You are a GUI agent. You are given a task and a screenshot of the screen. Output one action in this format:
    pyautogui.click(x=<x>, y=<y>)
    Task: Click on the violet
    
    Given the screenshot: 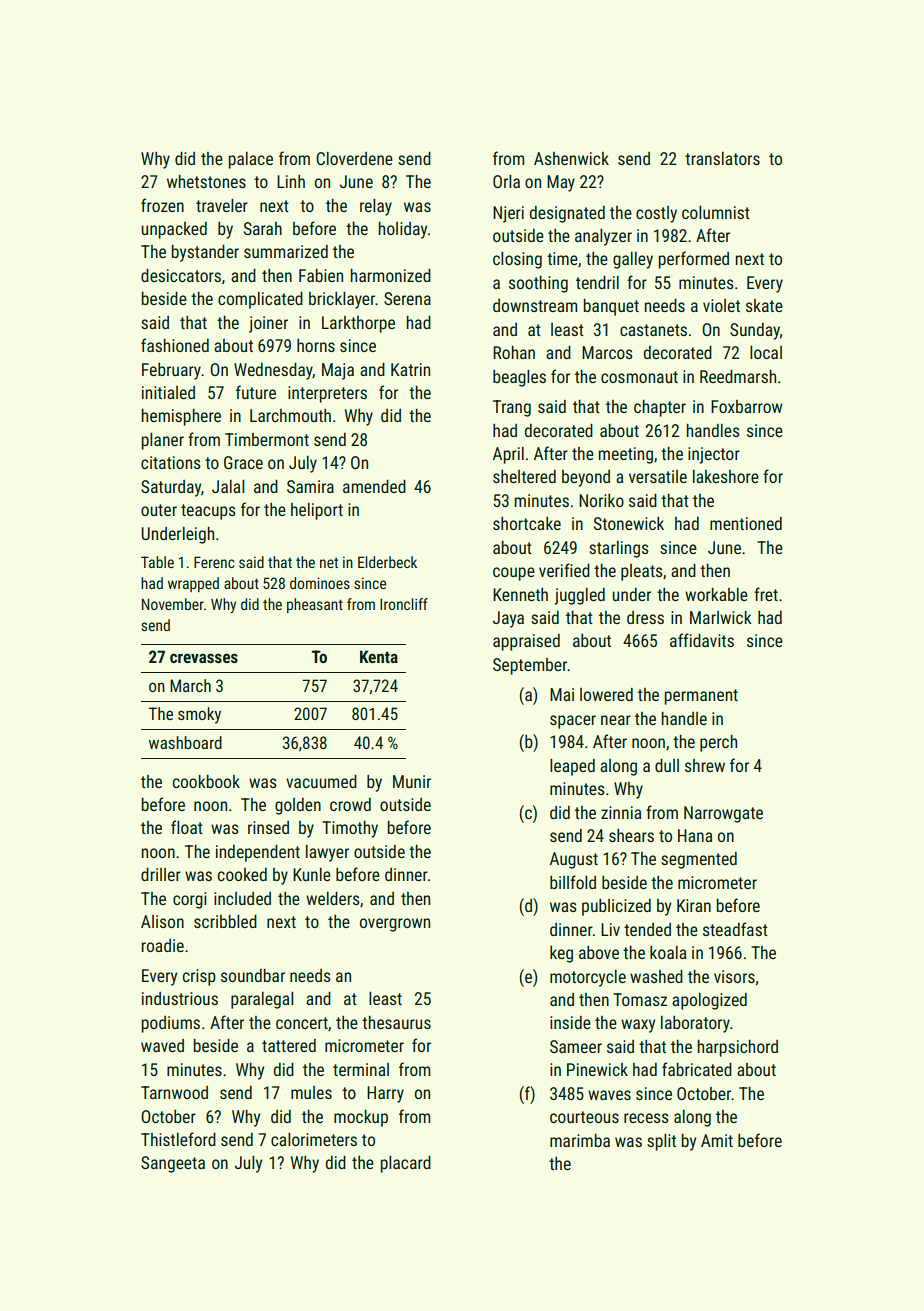 What is the action you would take?
    pyautogui.click(x=721, y=305)
